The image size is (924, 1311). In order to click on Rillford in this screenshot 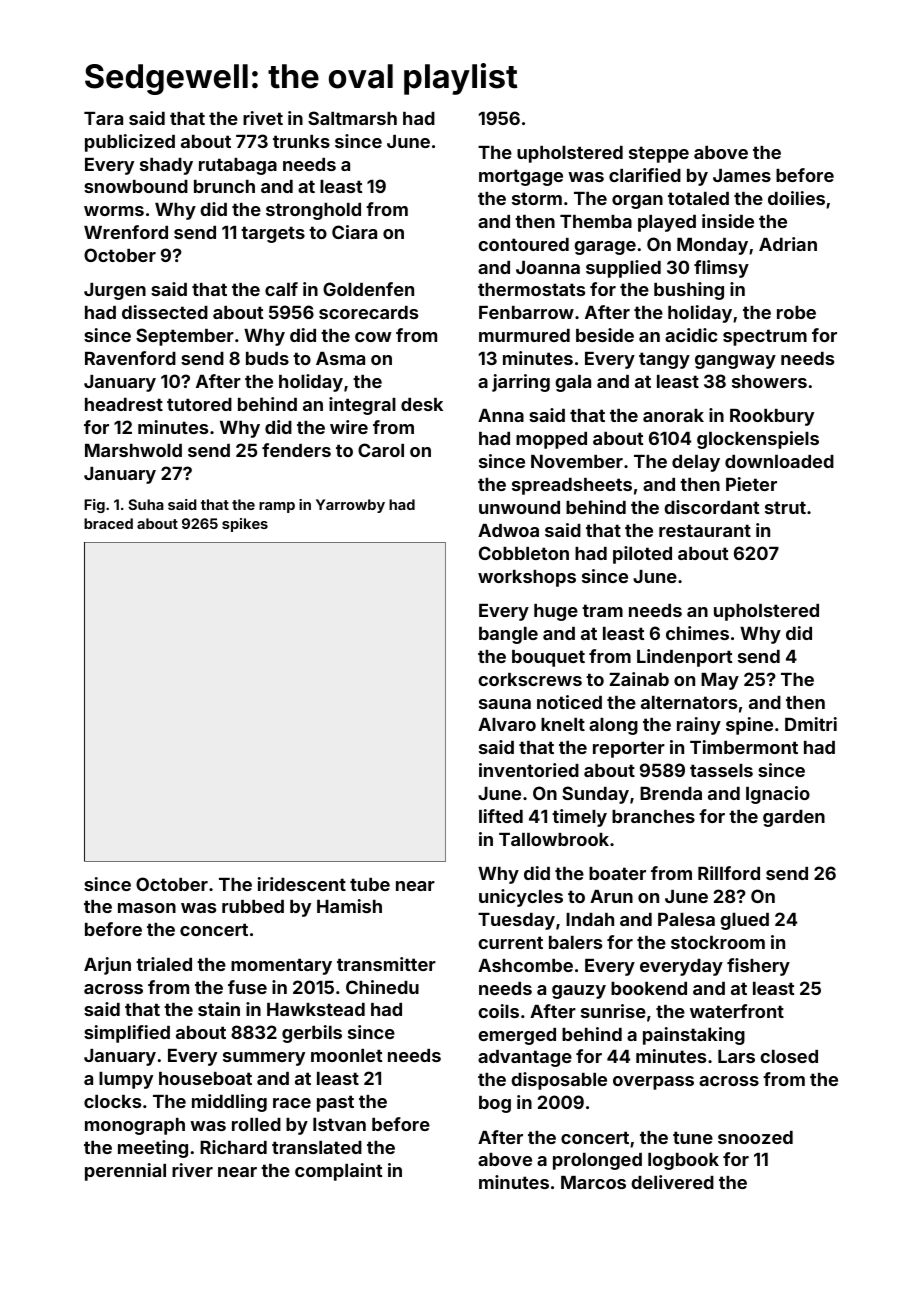, I will do `click(729, 873)`.
